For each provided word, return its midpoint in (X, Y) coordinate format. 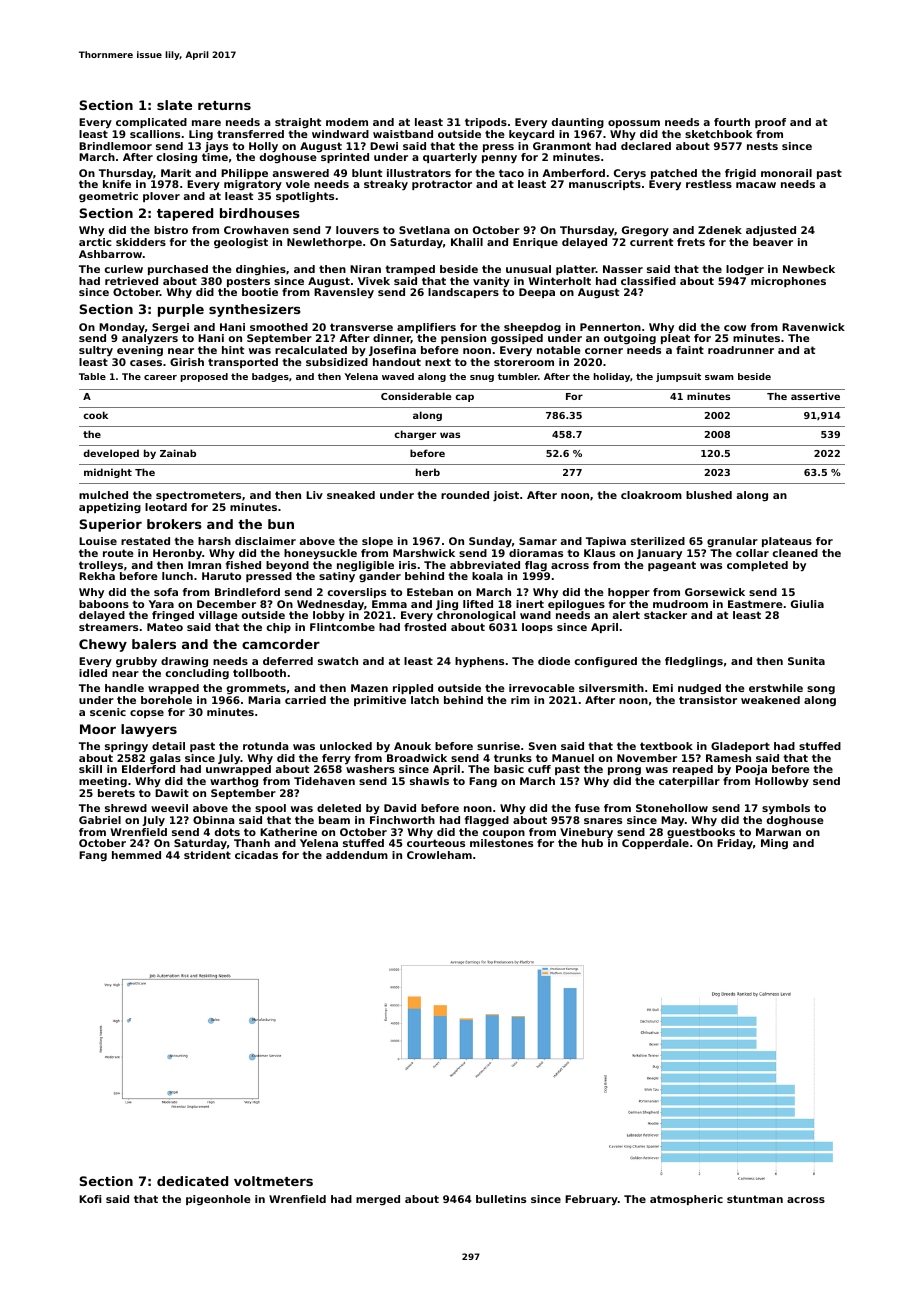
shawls (429, 781)
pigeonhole (218, 1200)
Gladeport (740, 747)
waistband (403, 134)
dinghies (261, 270)
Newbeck (809, 269)
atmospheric (686, 1200)
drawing (184, 662)
